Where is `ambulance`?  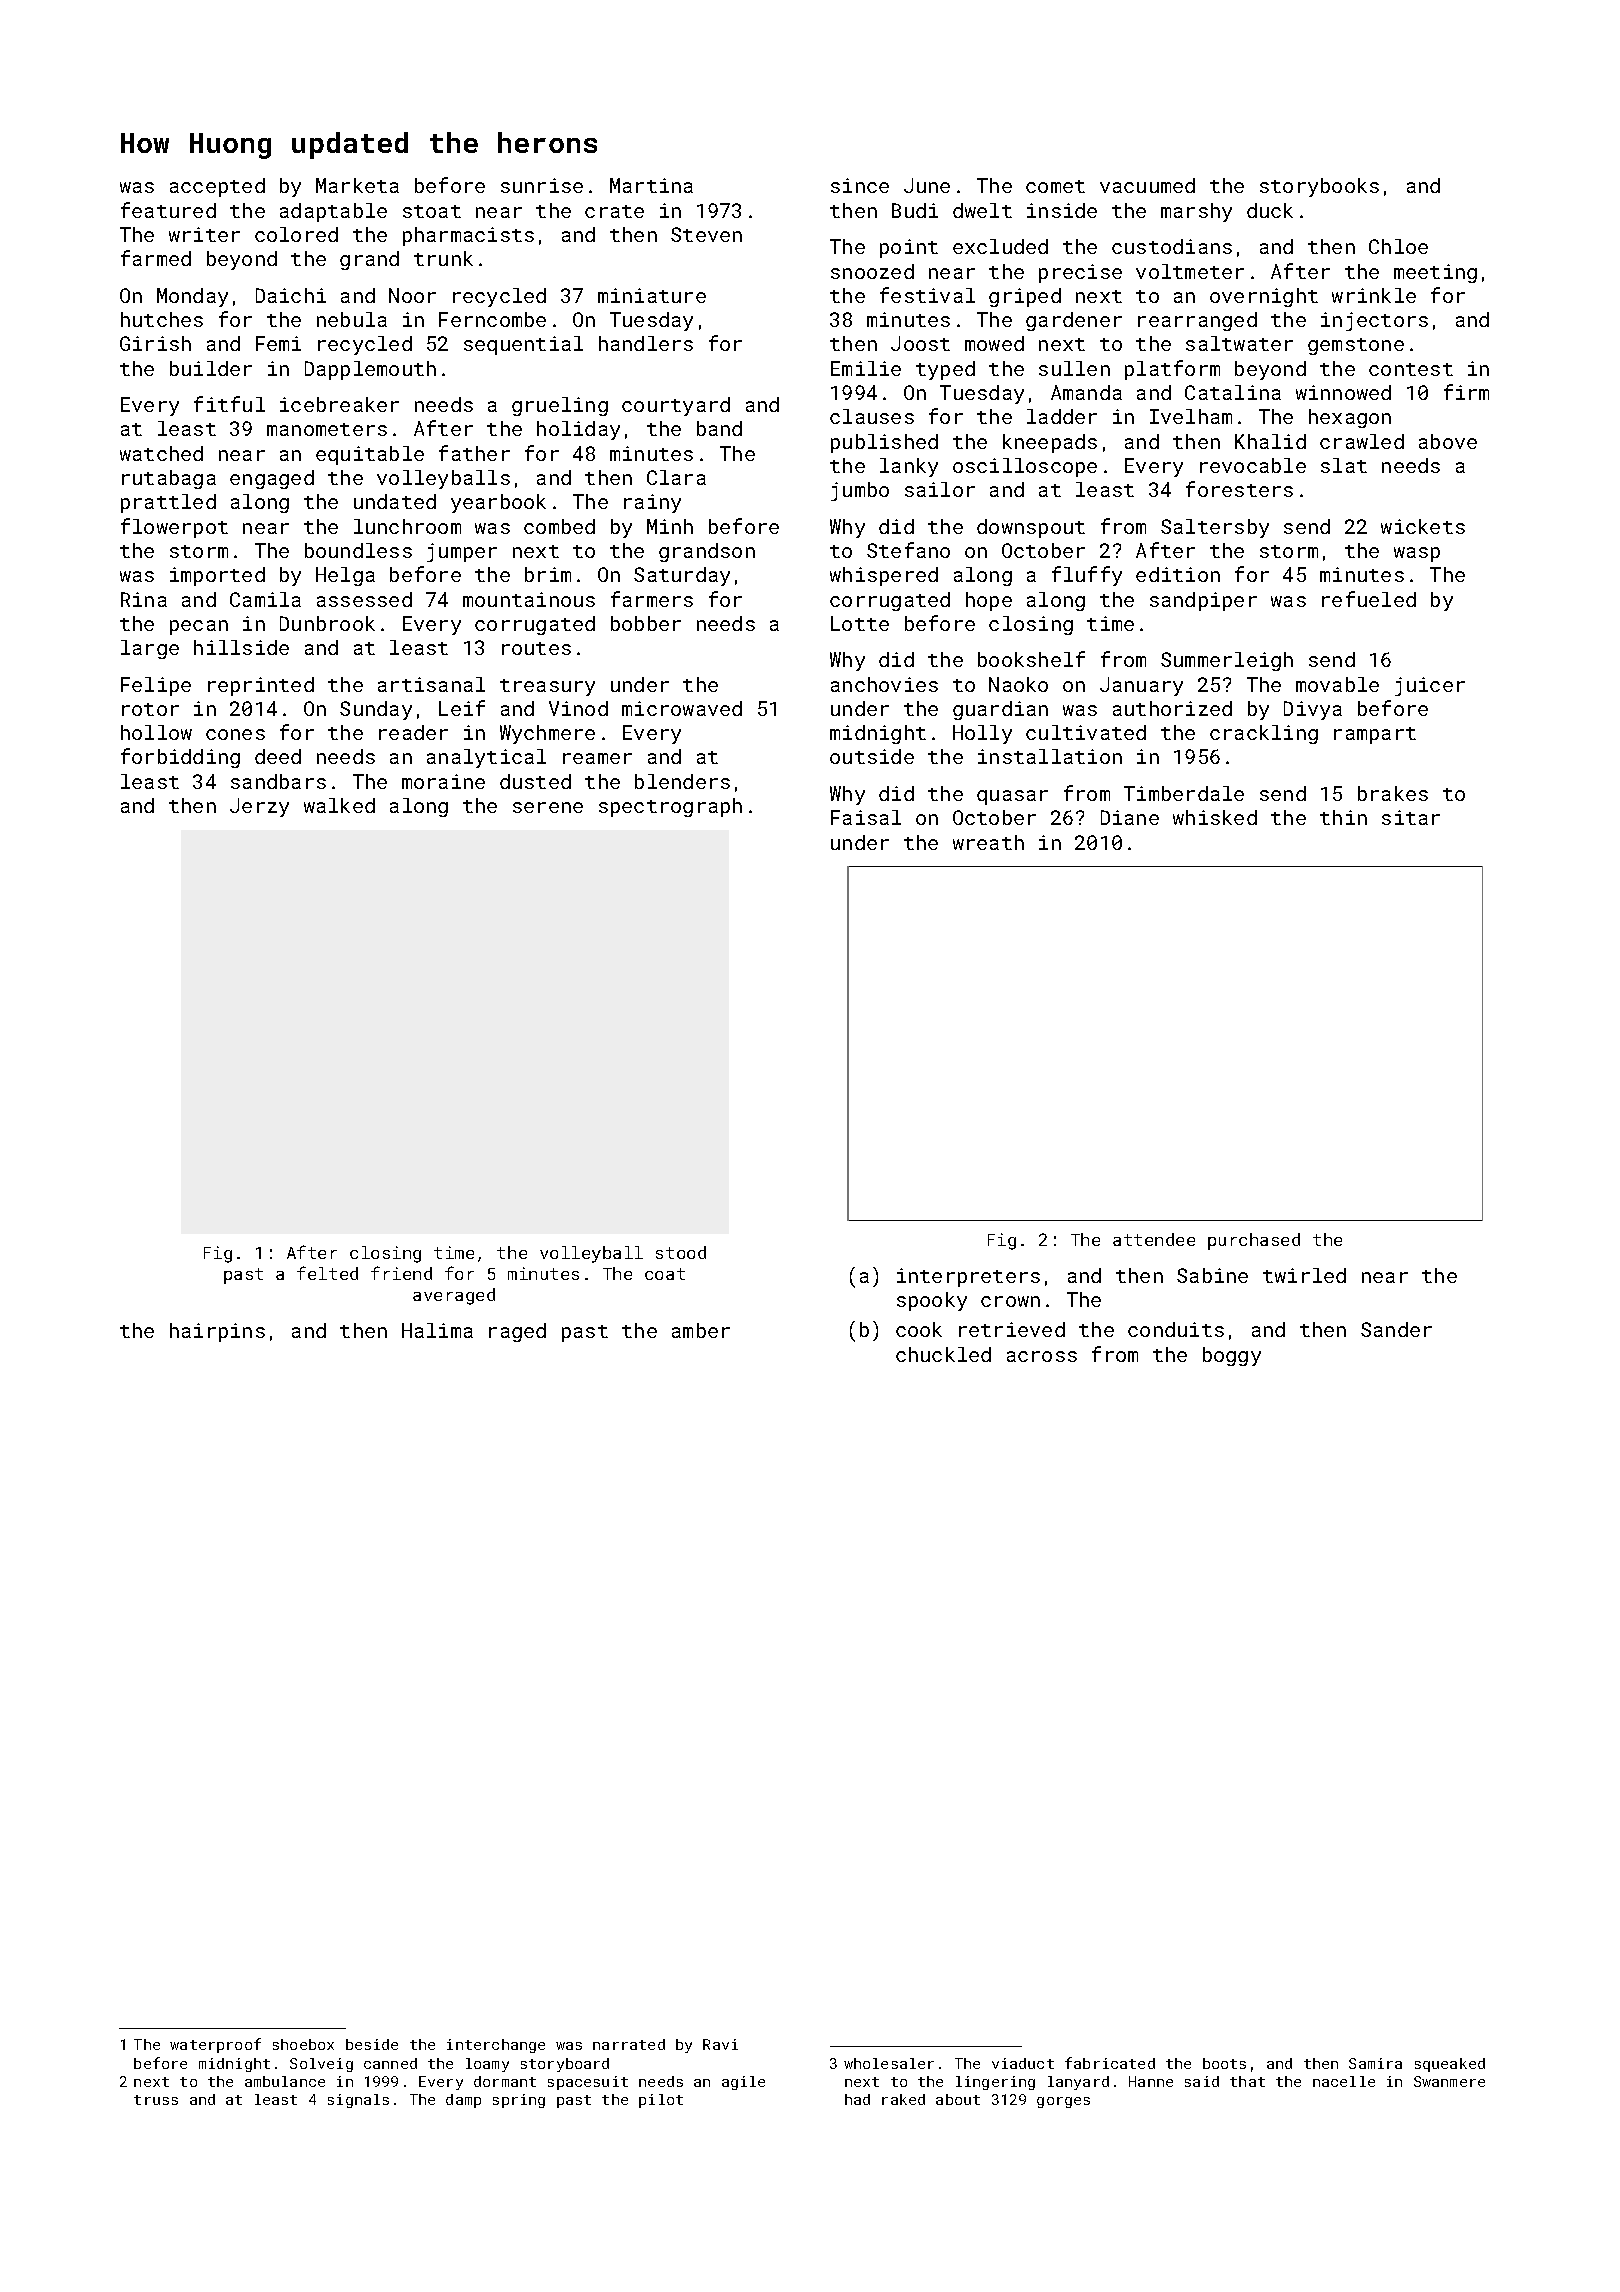 ambulance is located at coordinates (285, 2081).
